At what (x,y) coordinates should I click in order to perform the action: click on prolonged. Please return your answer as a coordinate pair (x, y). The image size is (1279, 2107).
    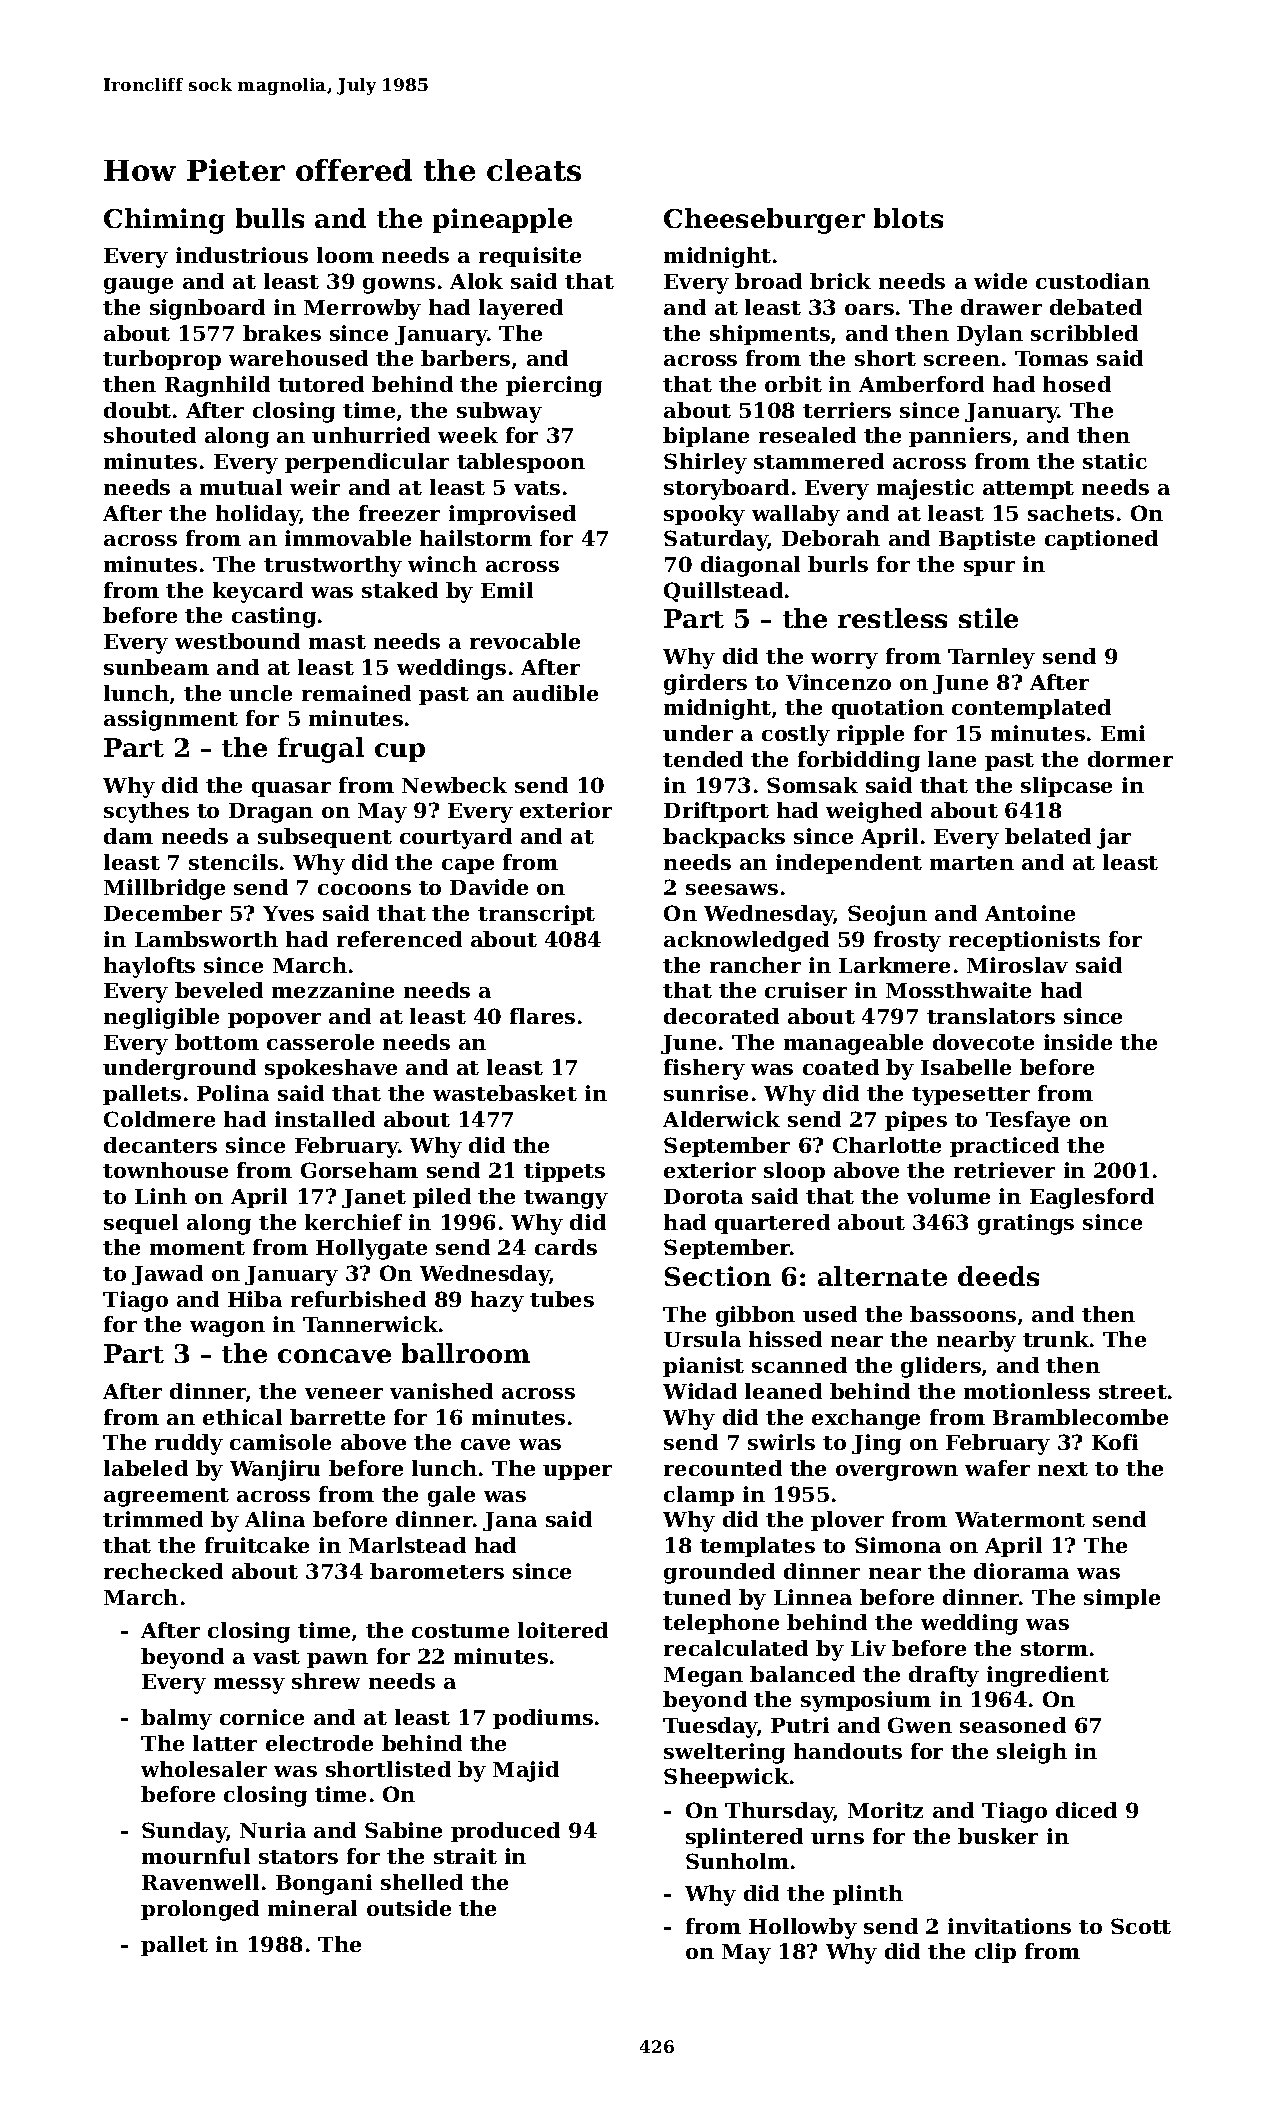
    Looking at the image, I should click on (200, 1910).
